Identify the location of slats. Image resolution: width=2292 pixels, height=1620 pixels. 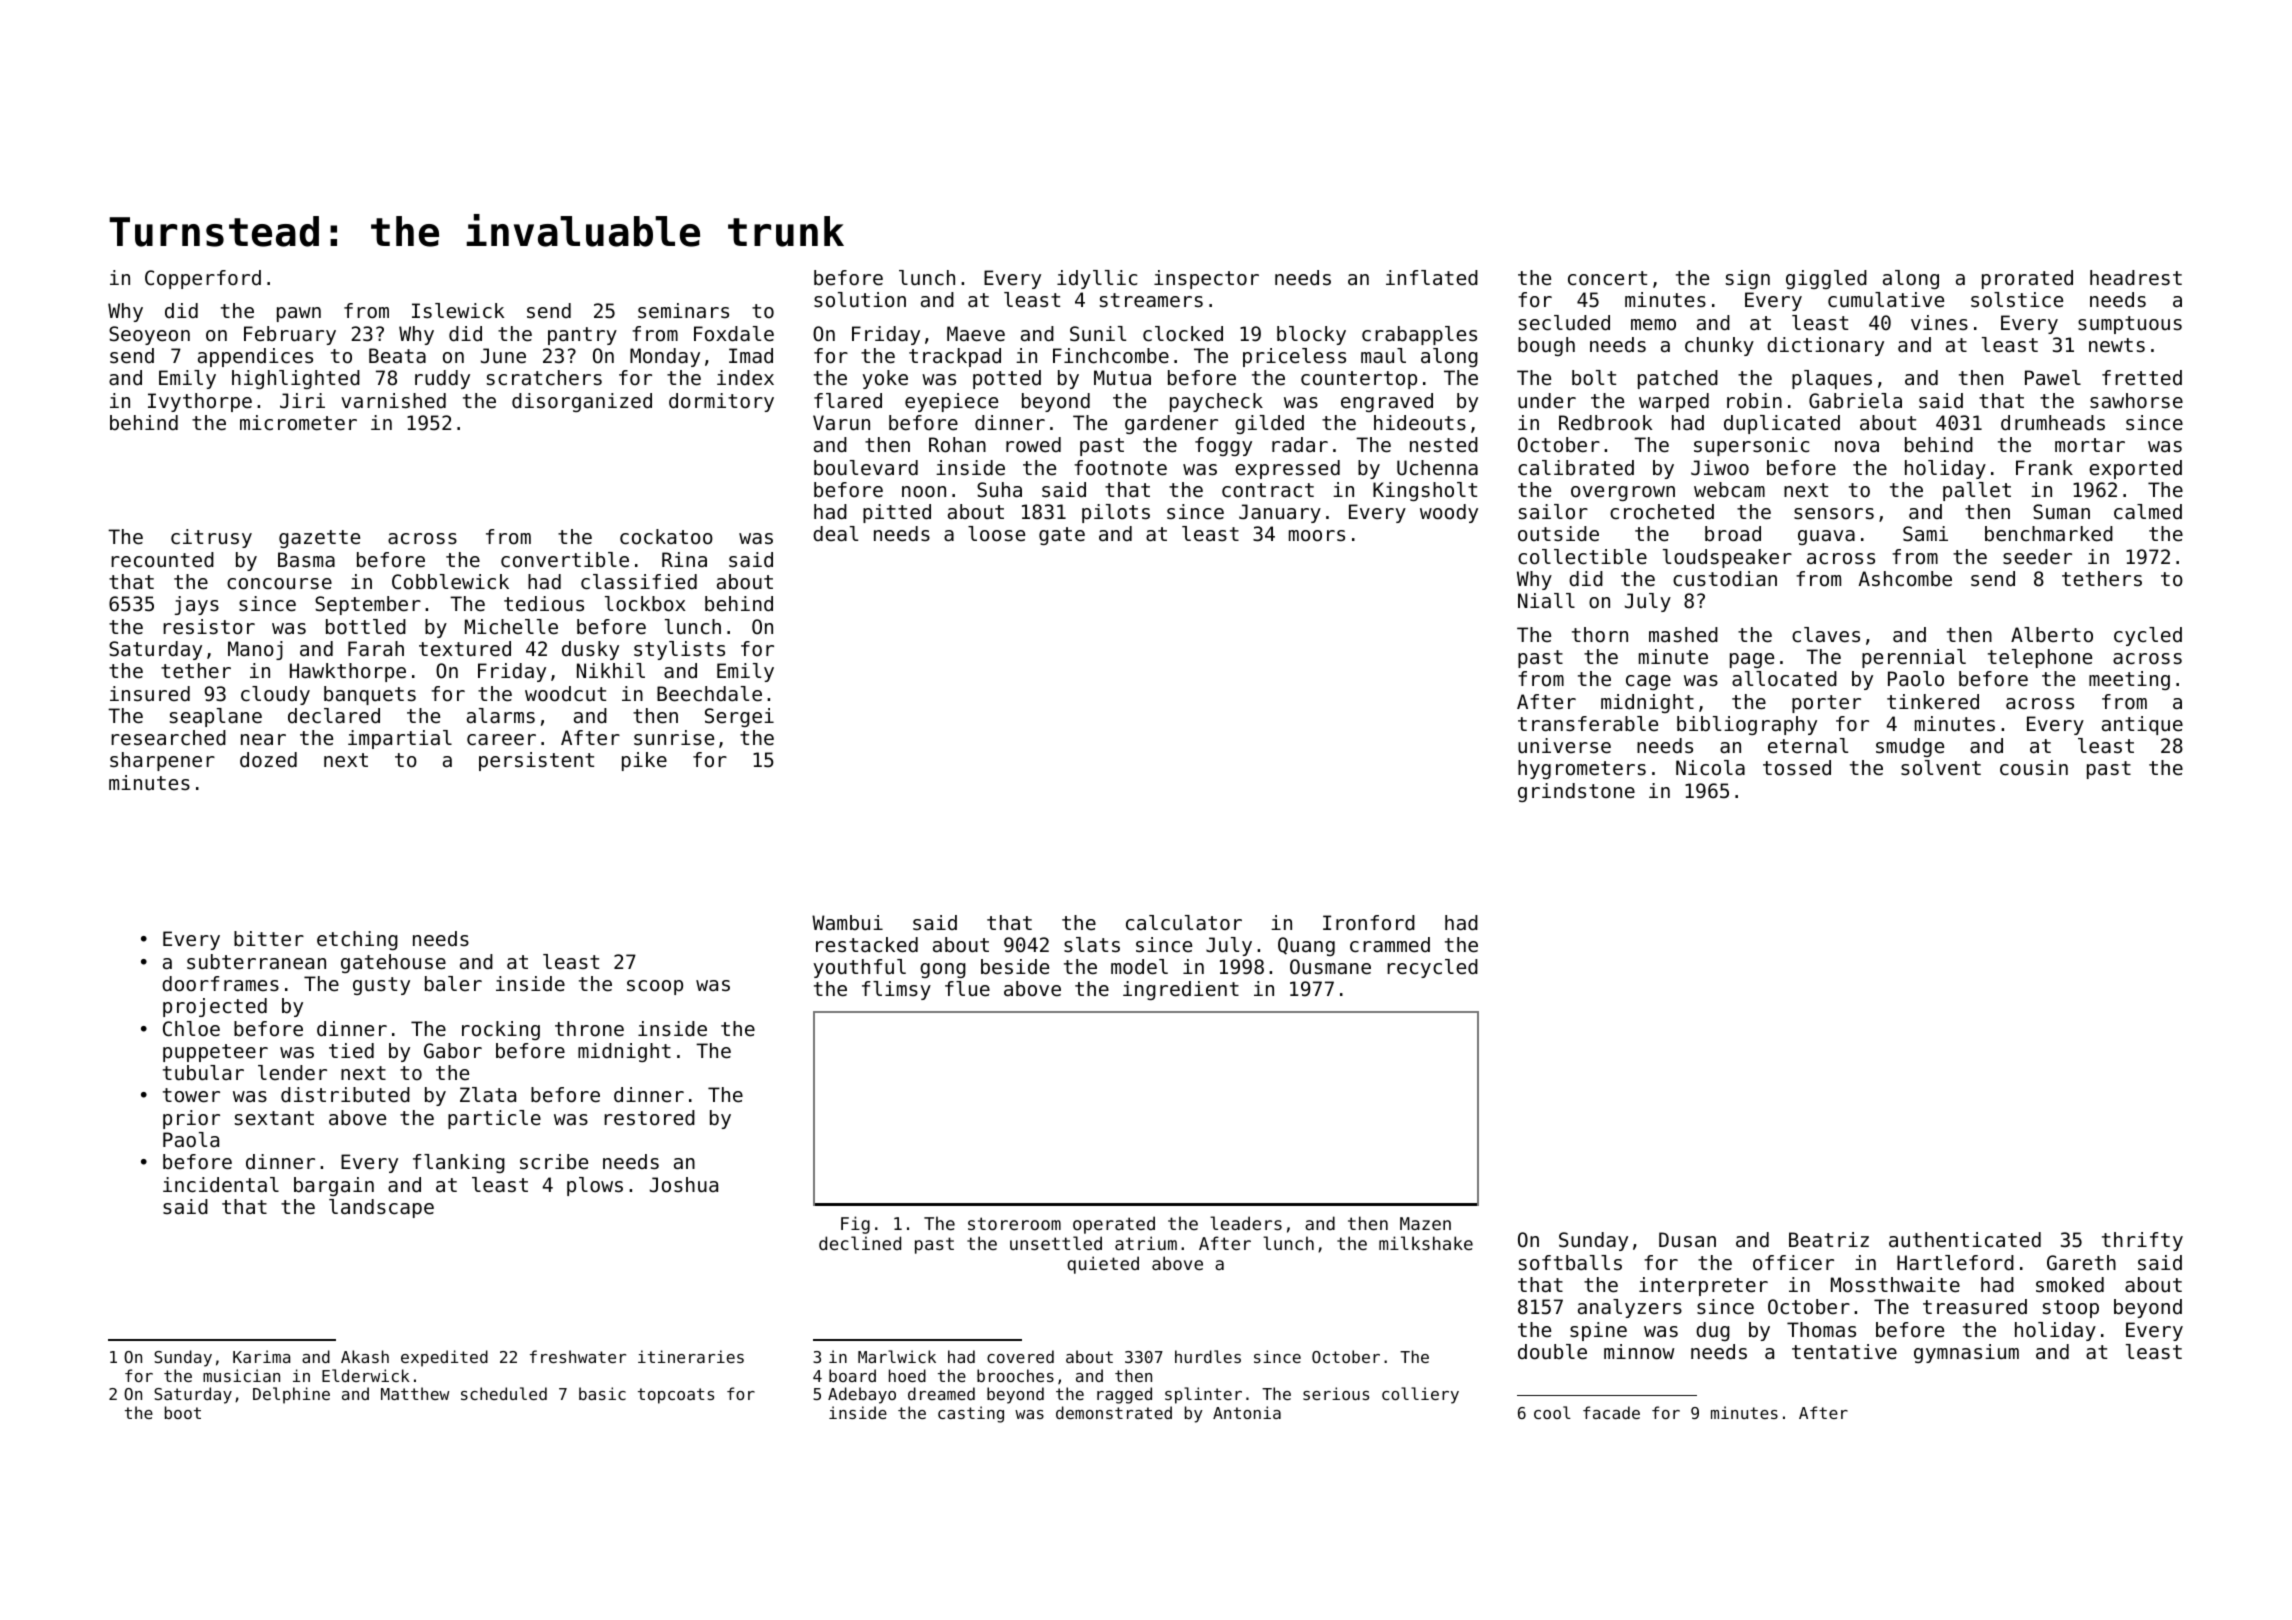
(1092, 945).
